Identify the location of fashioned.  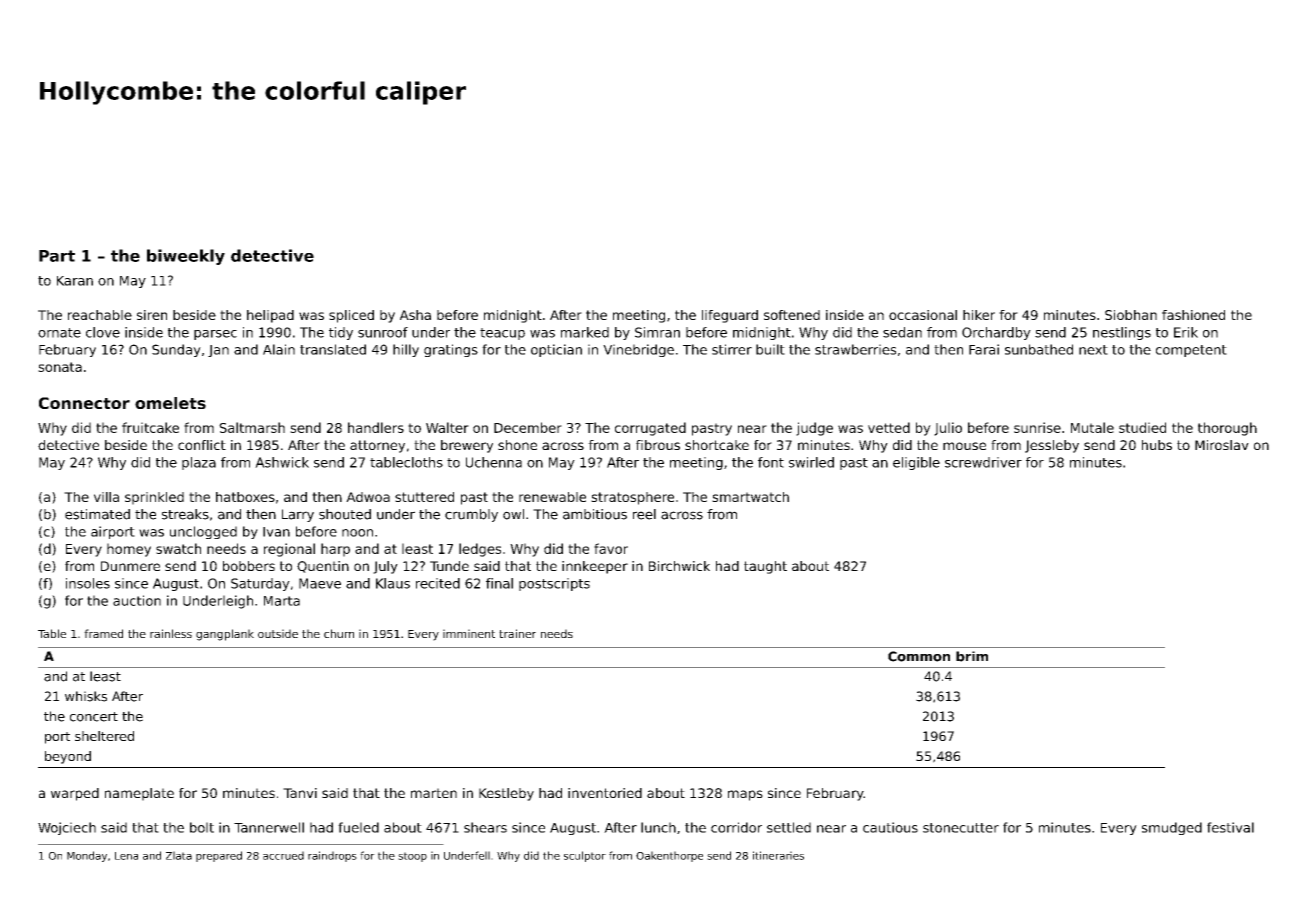
(1193, 315).
